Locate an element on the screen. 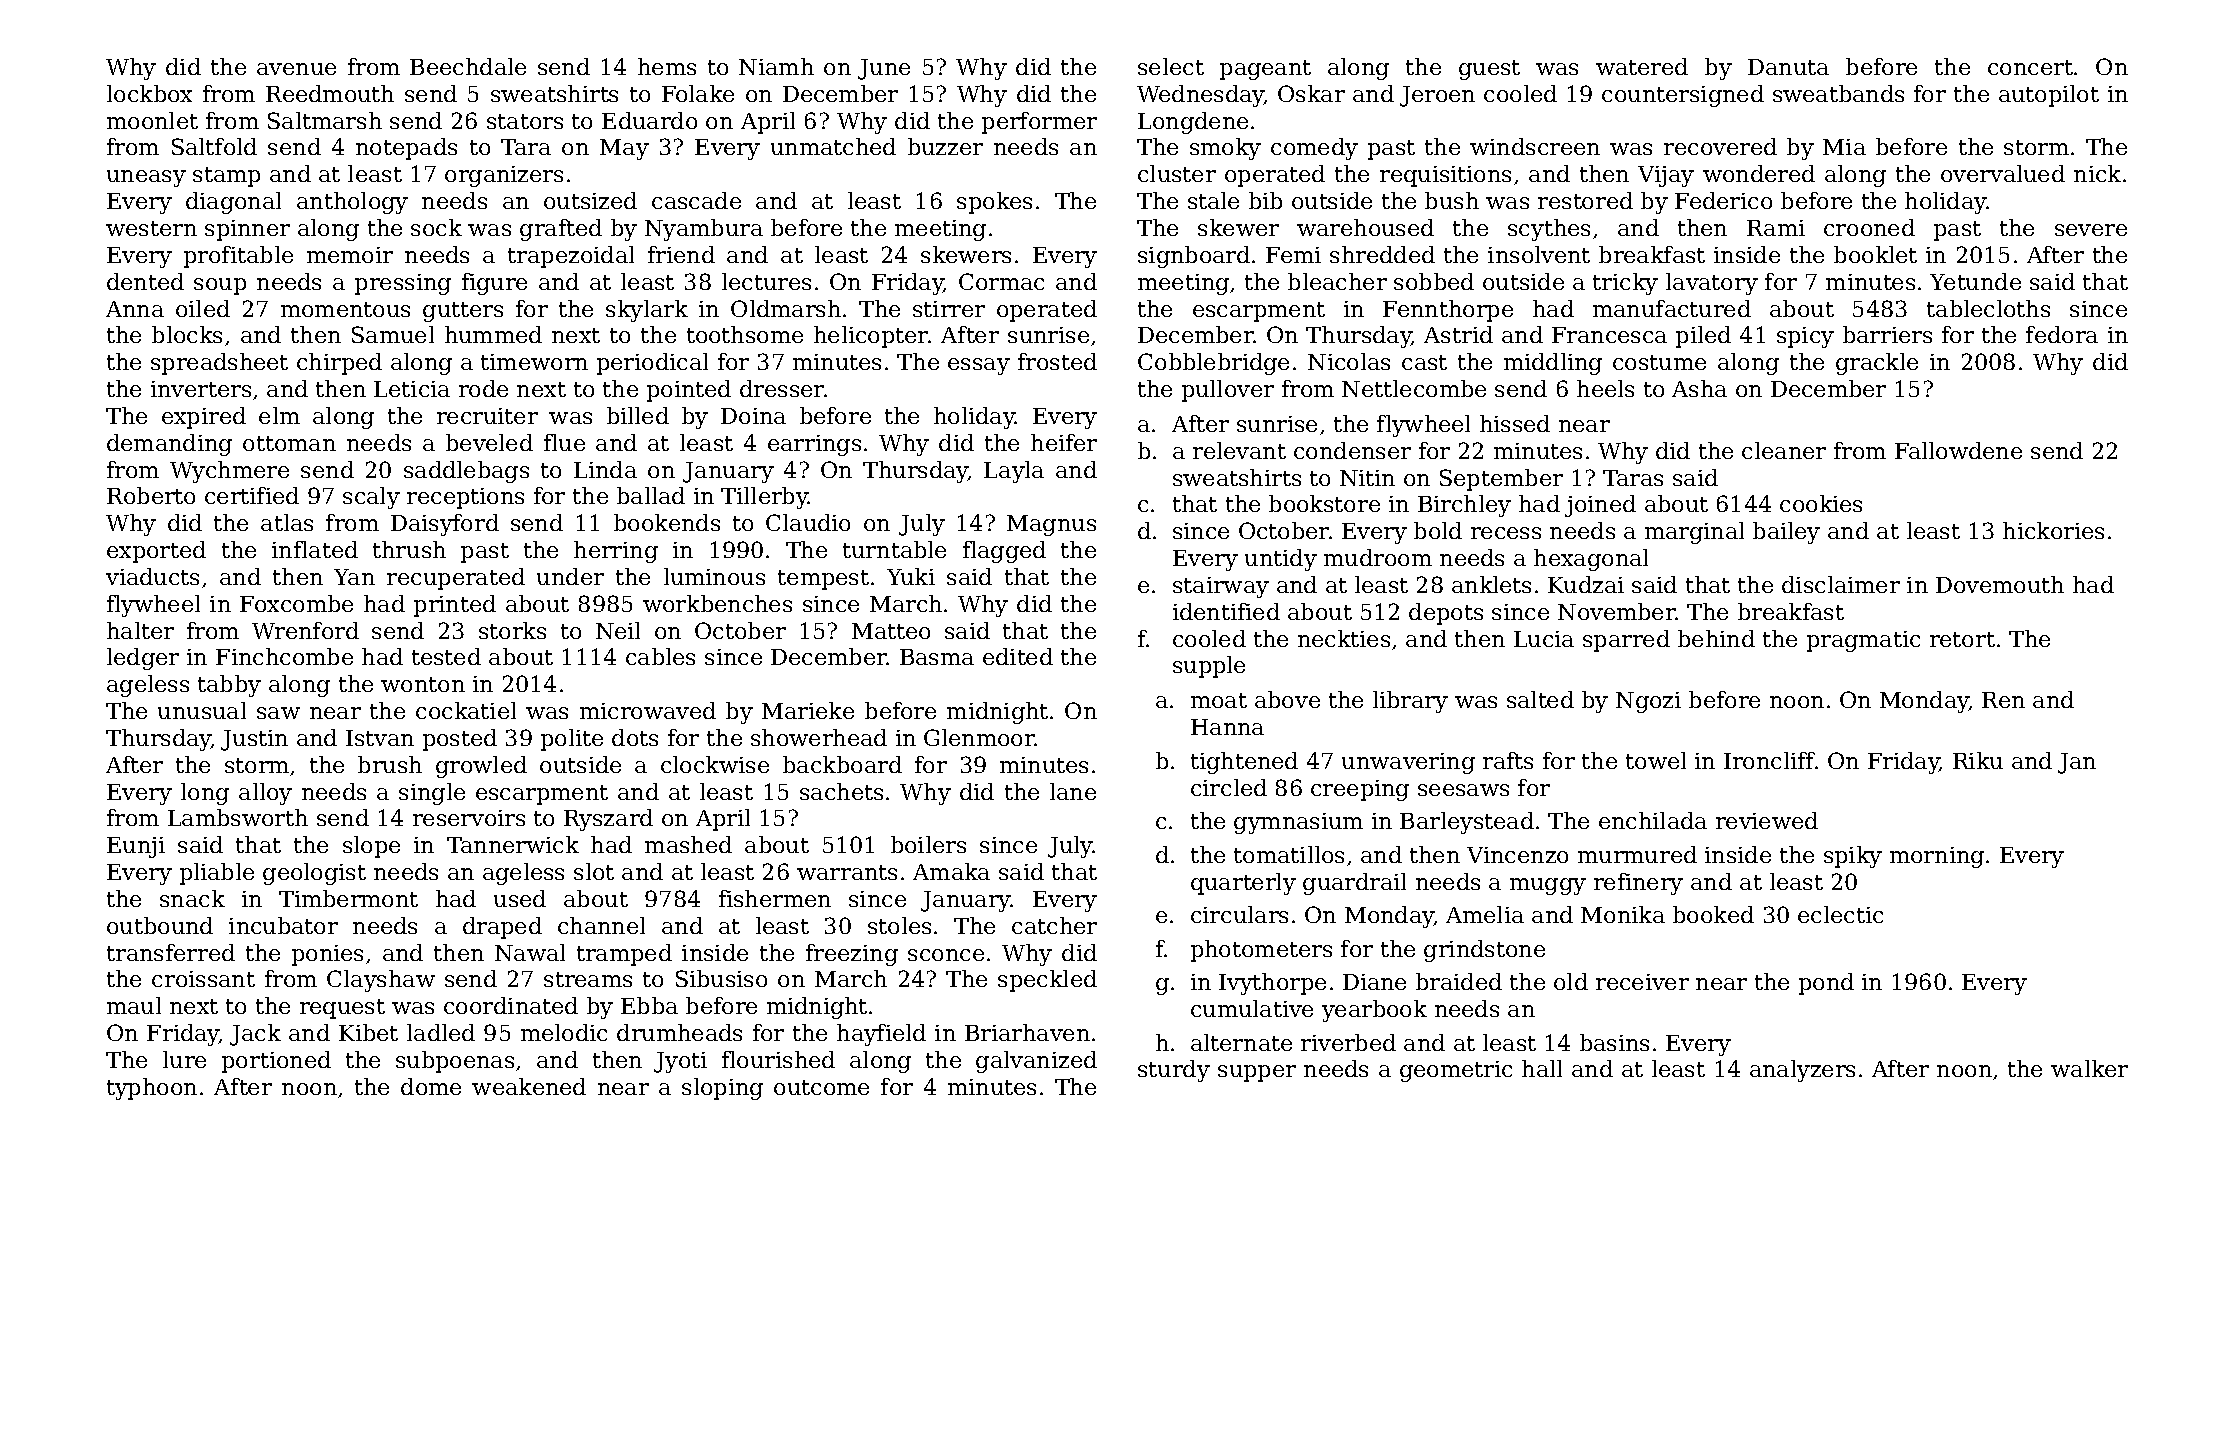  select is located at coordinates (1171, 66).
